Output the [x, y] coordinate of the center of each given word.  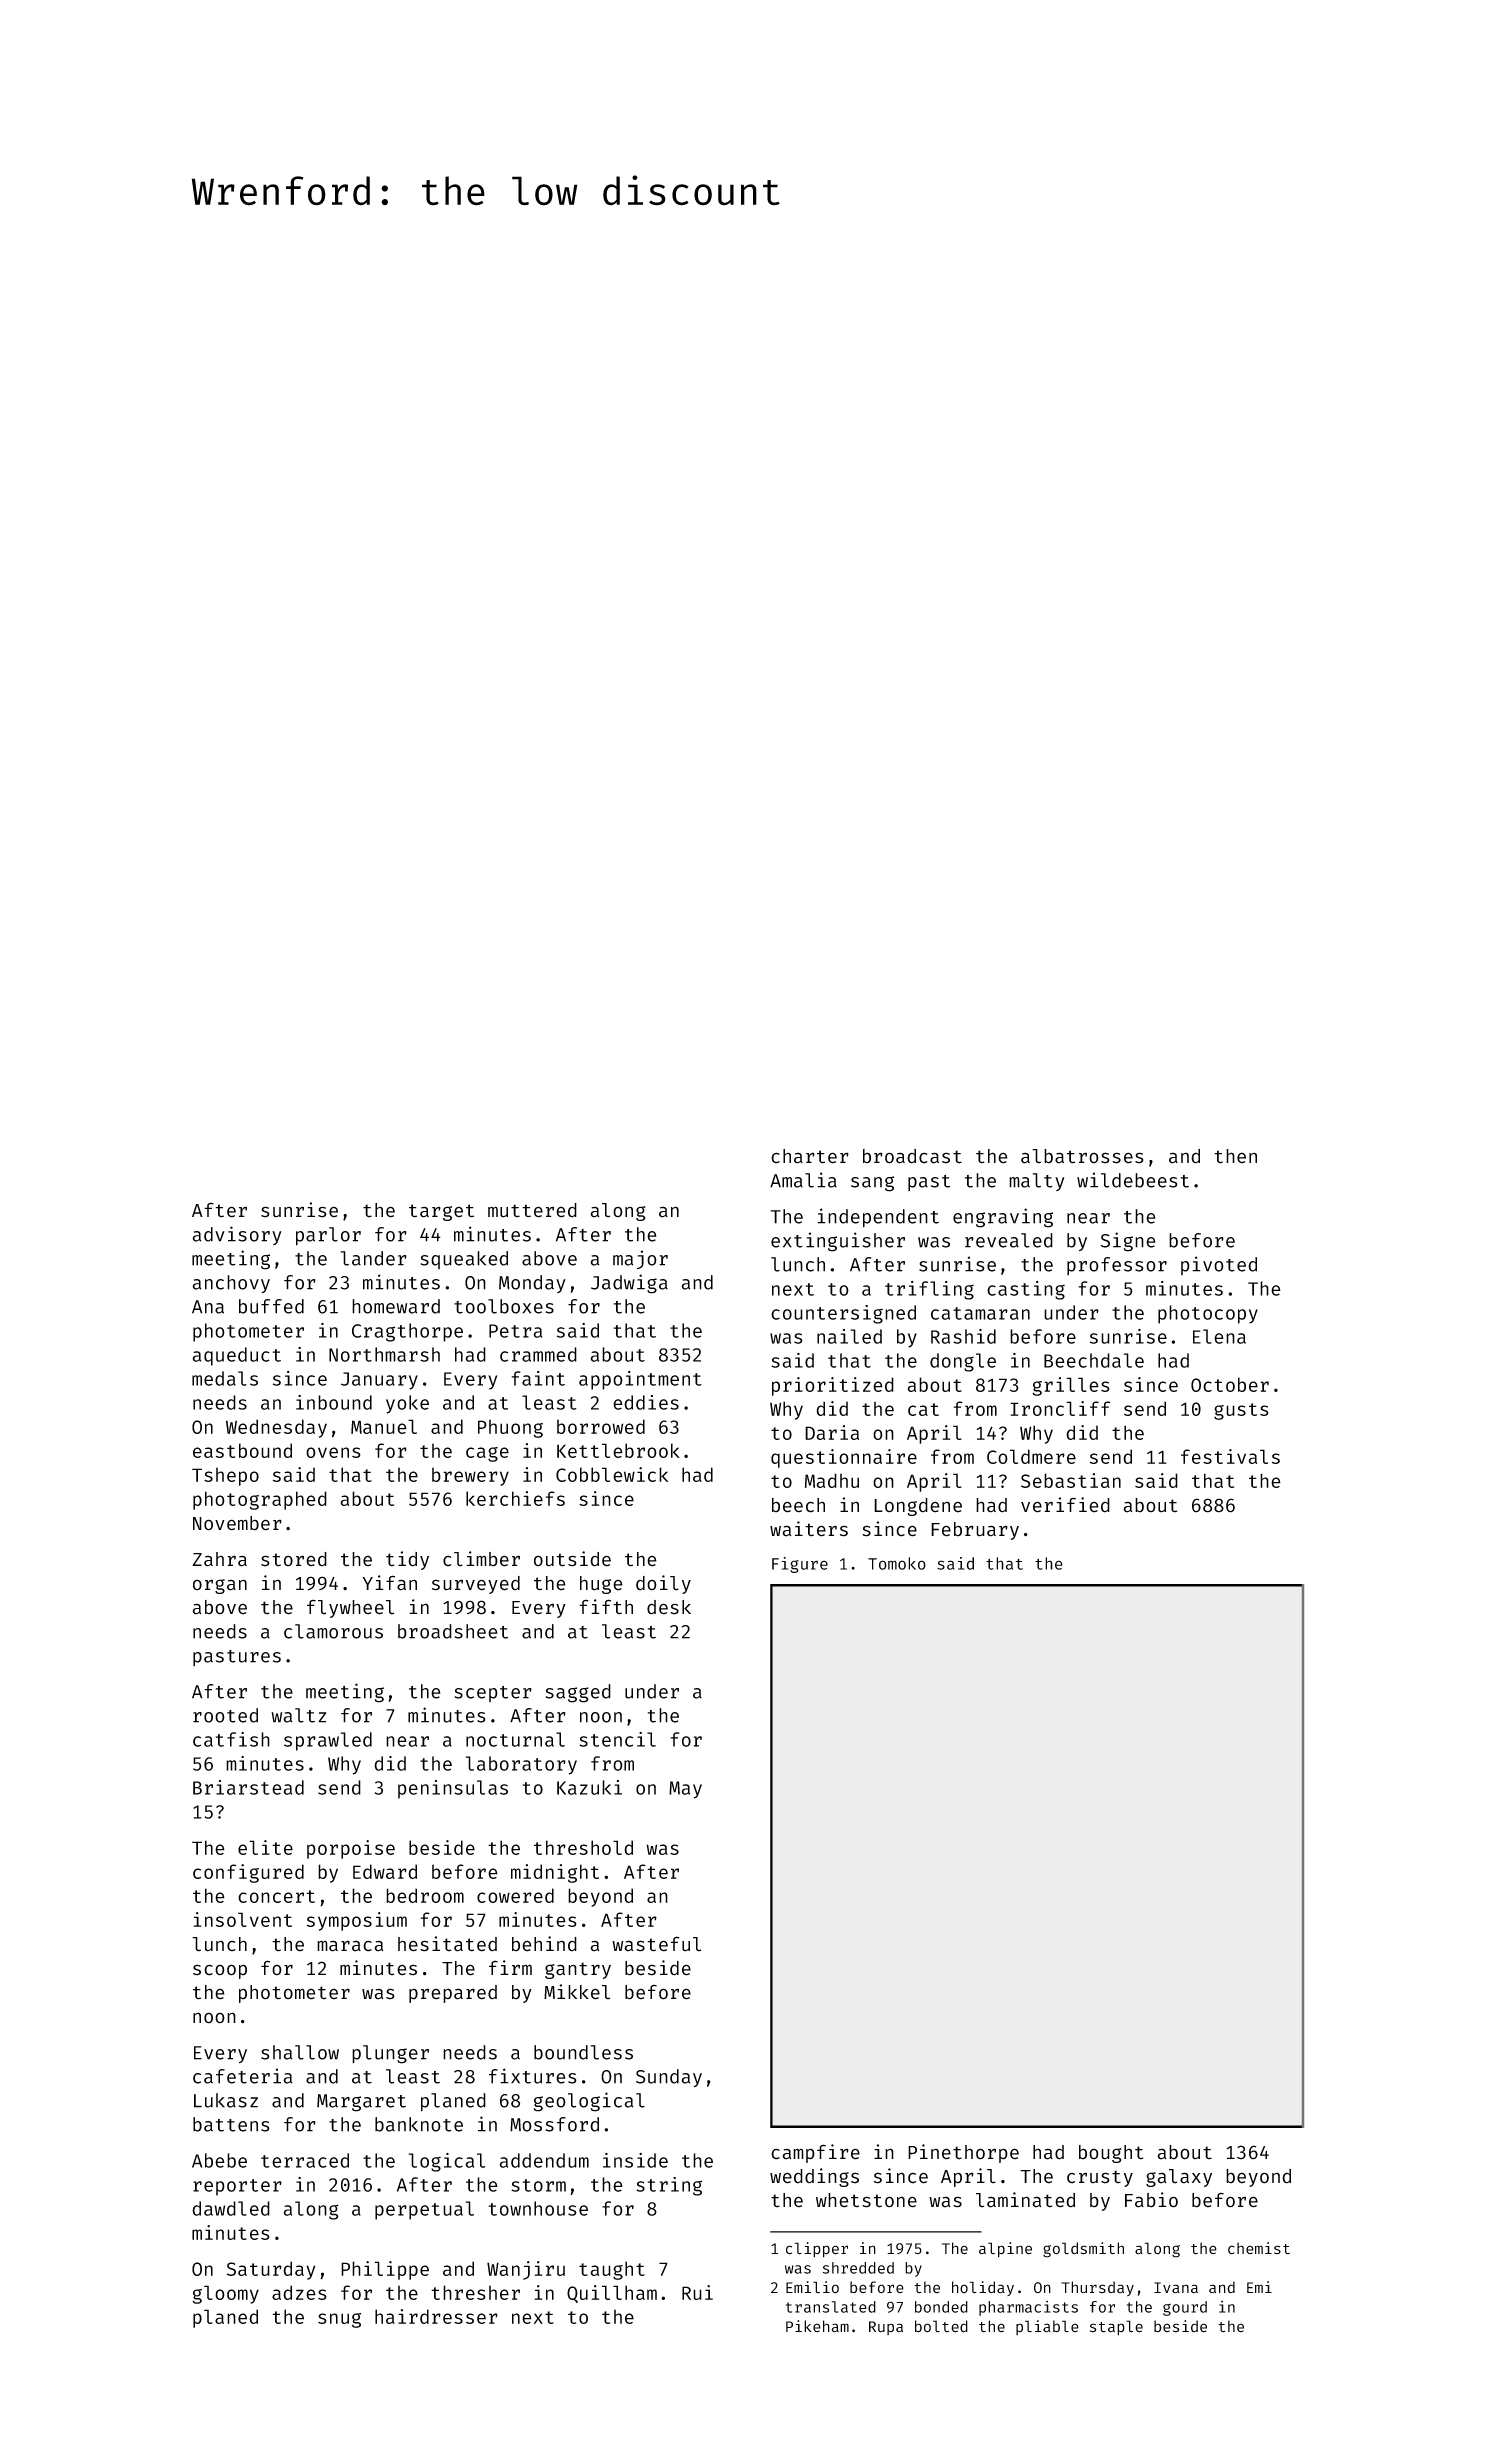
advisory [237, 1235]
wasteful [656, 1944]
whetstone [866, 2200]
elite [265, 1847]
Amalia [803, 1180]
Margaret [361, 2103]
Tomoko [897, 1563]
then [1235, 1156]
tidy [407, 1560]
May [685, 1790]
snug [339, 2320]
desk [669, 1607]
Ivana [1176, 2288]
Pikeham [817, 2326]
